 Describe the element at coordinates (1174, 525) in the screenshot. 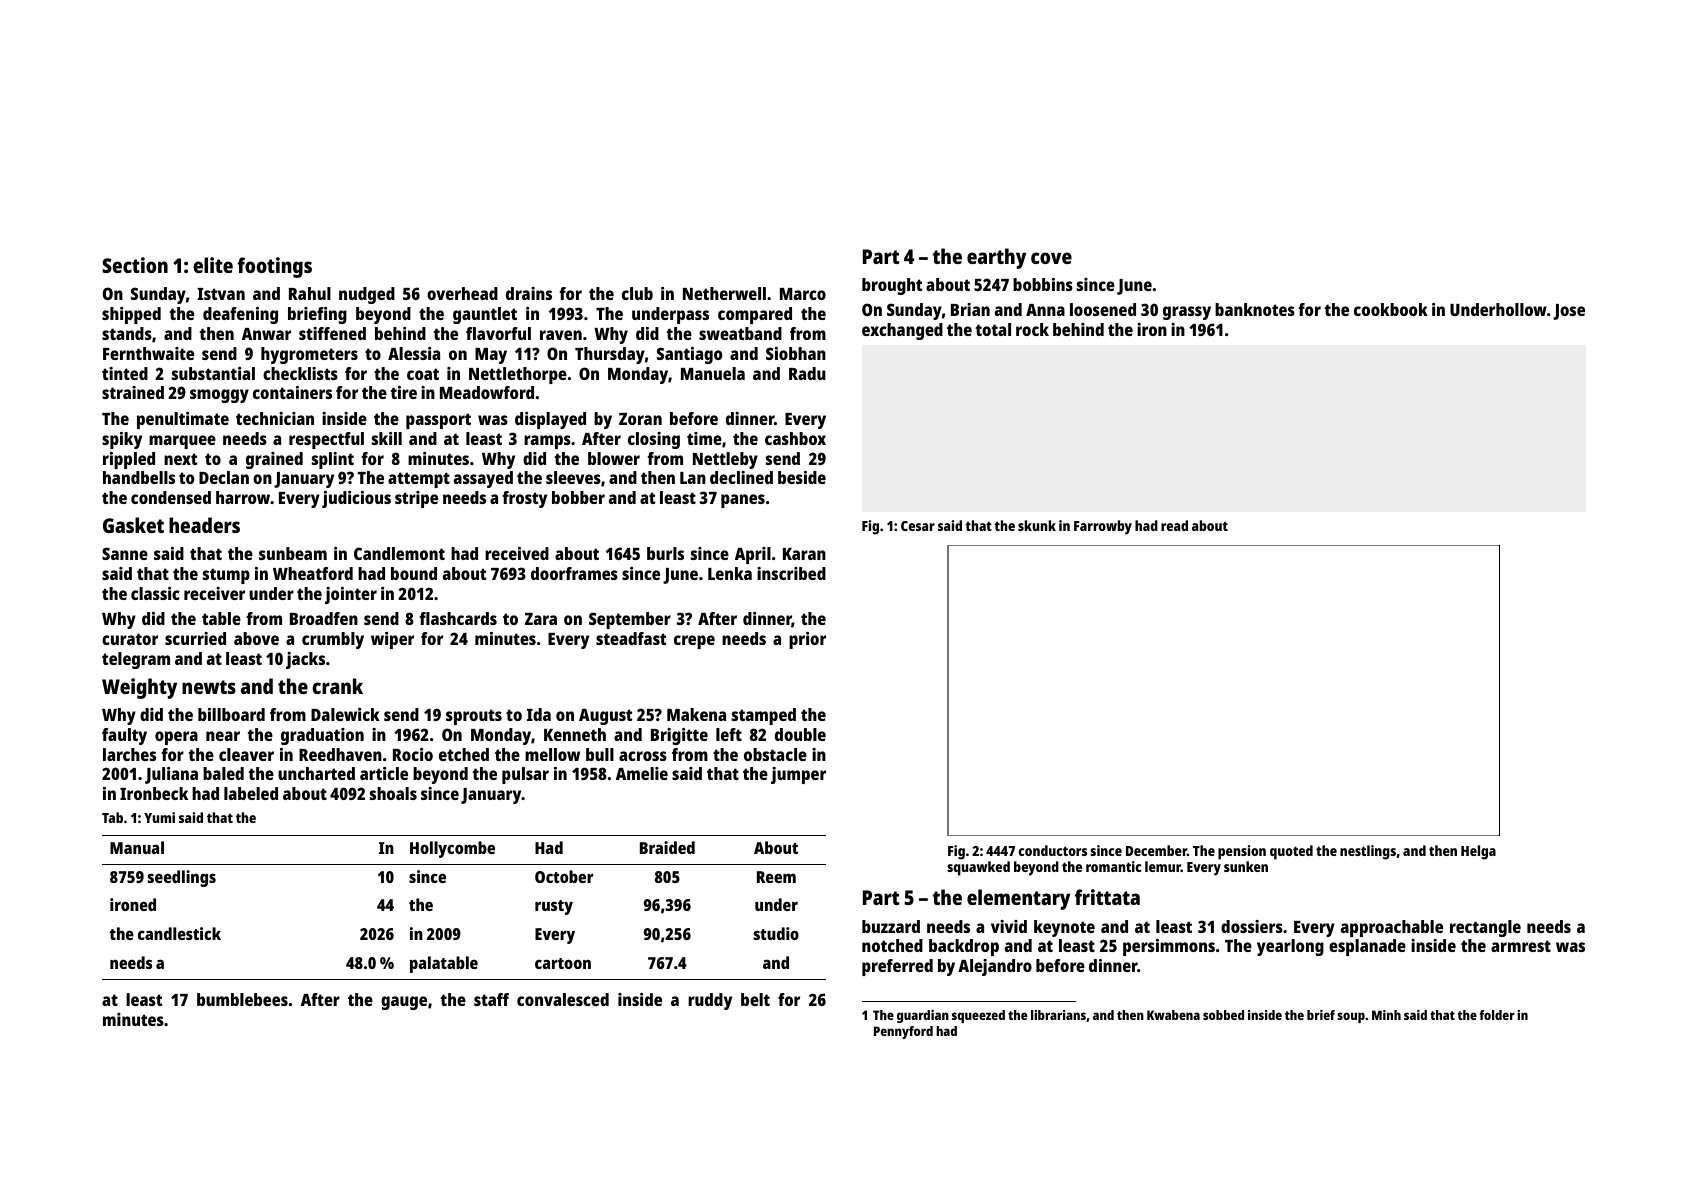

I see `read` at that location.
